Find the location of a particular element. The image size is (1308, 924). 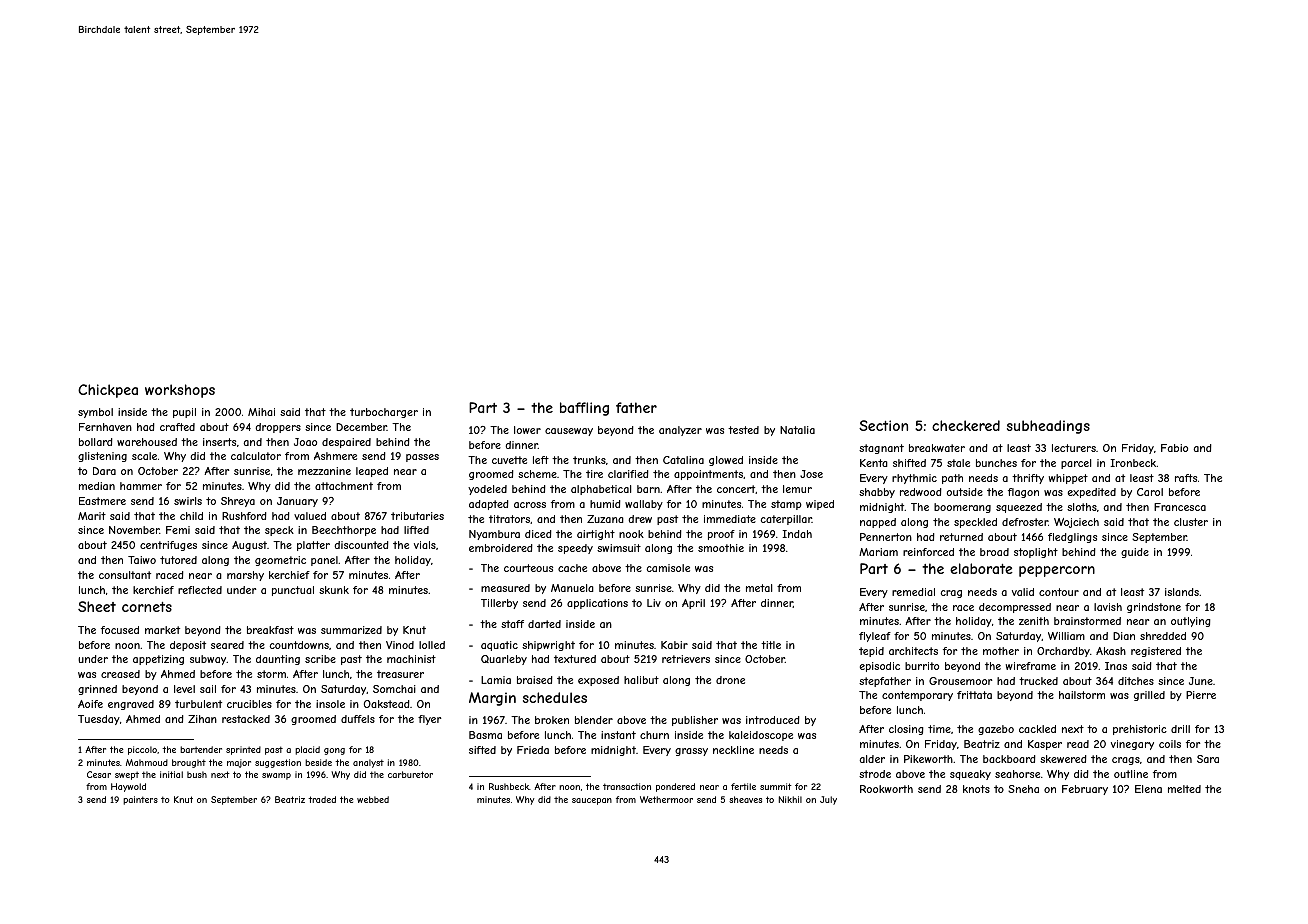

elaborate is located at coordinates (981, 568).
